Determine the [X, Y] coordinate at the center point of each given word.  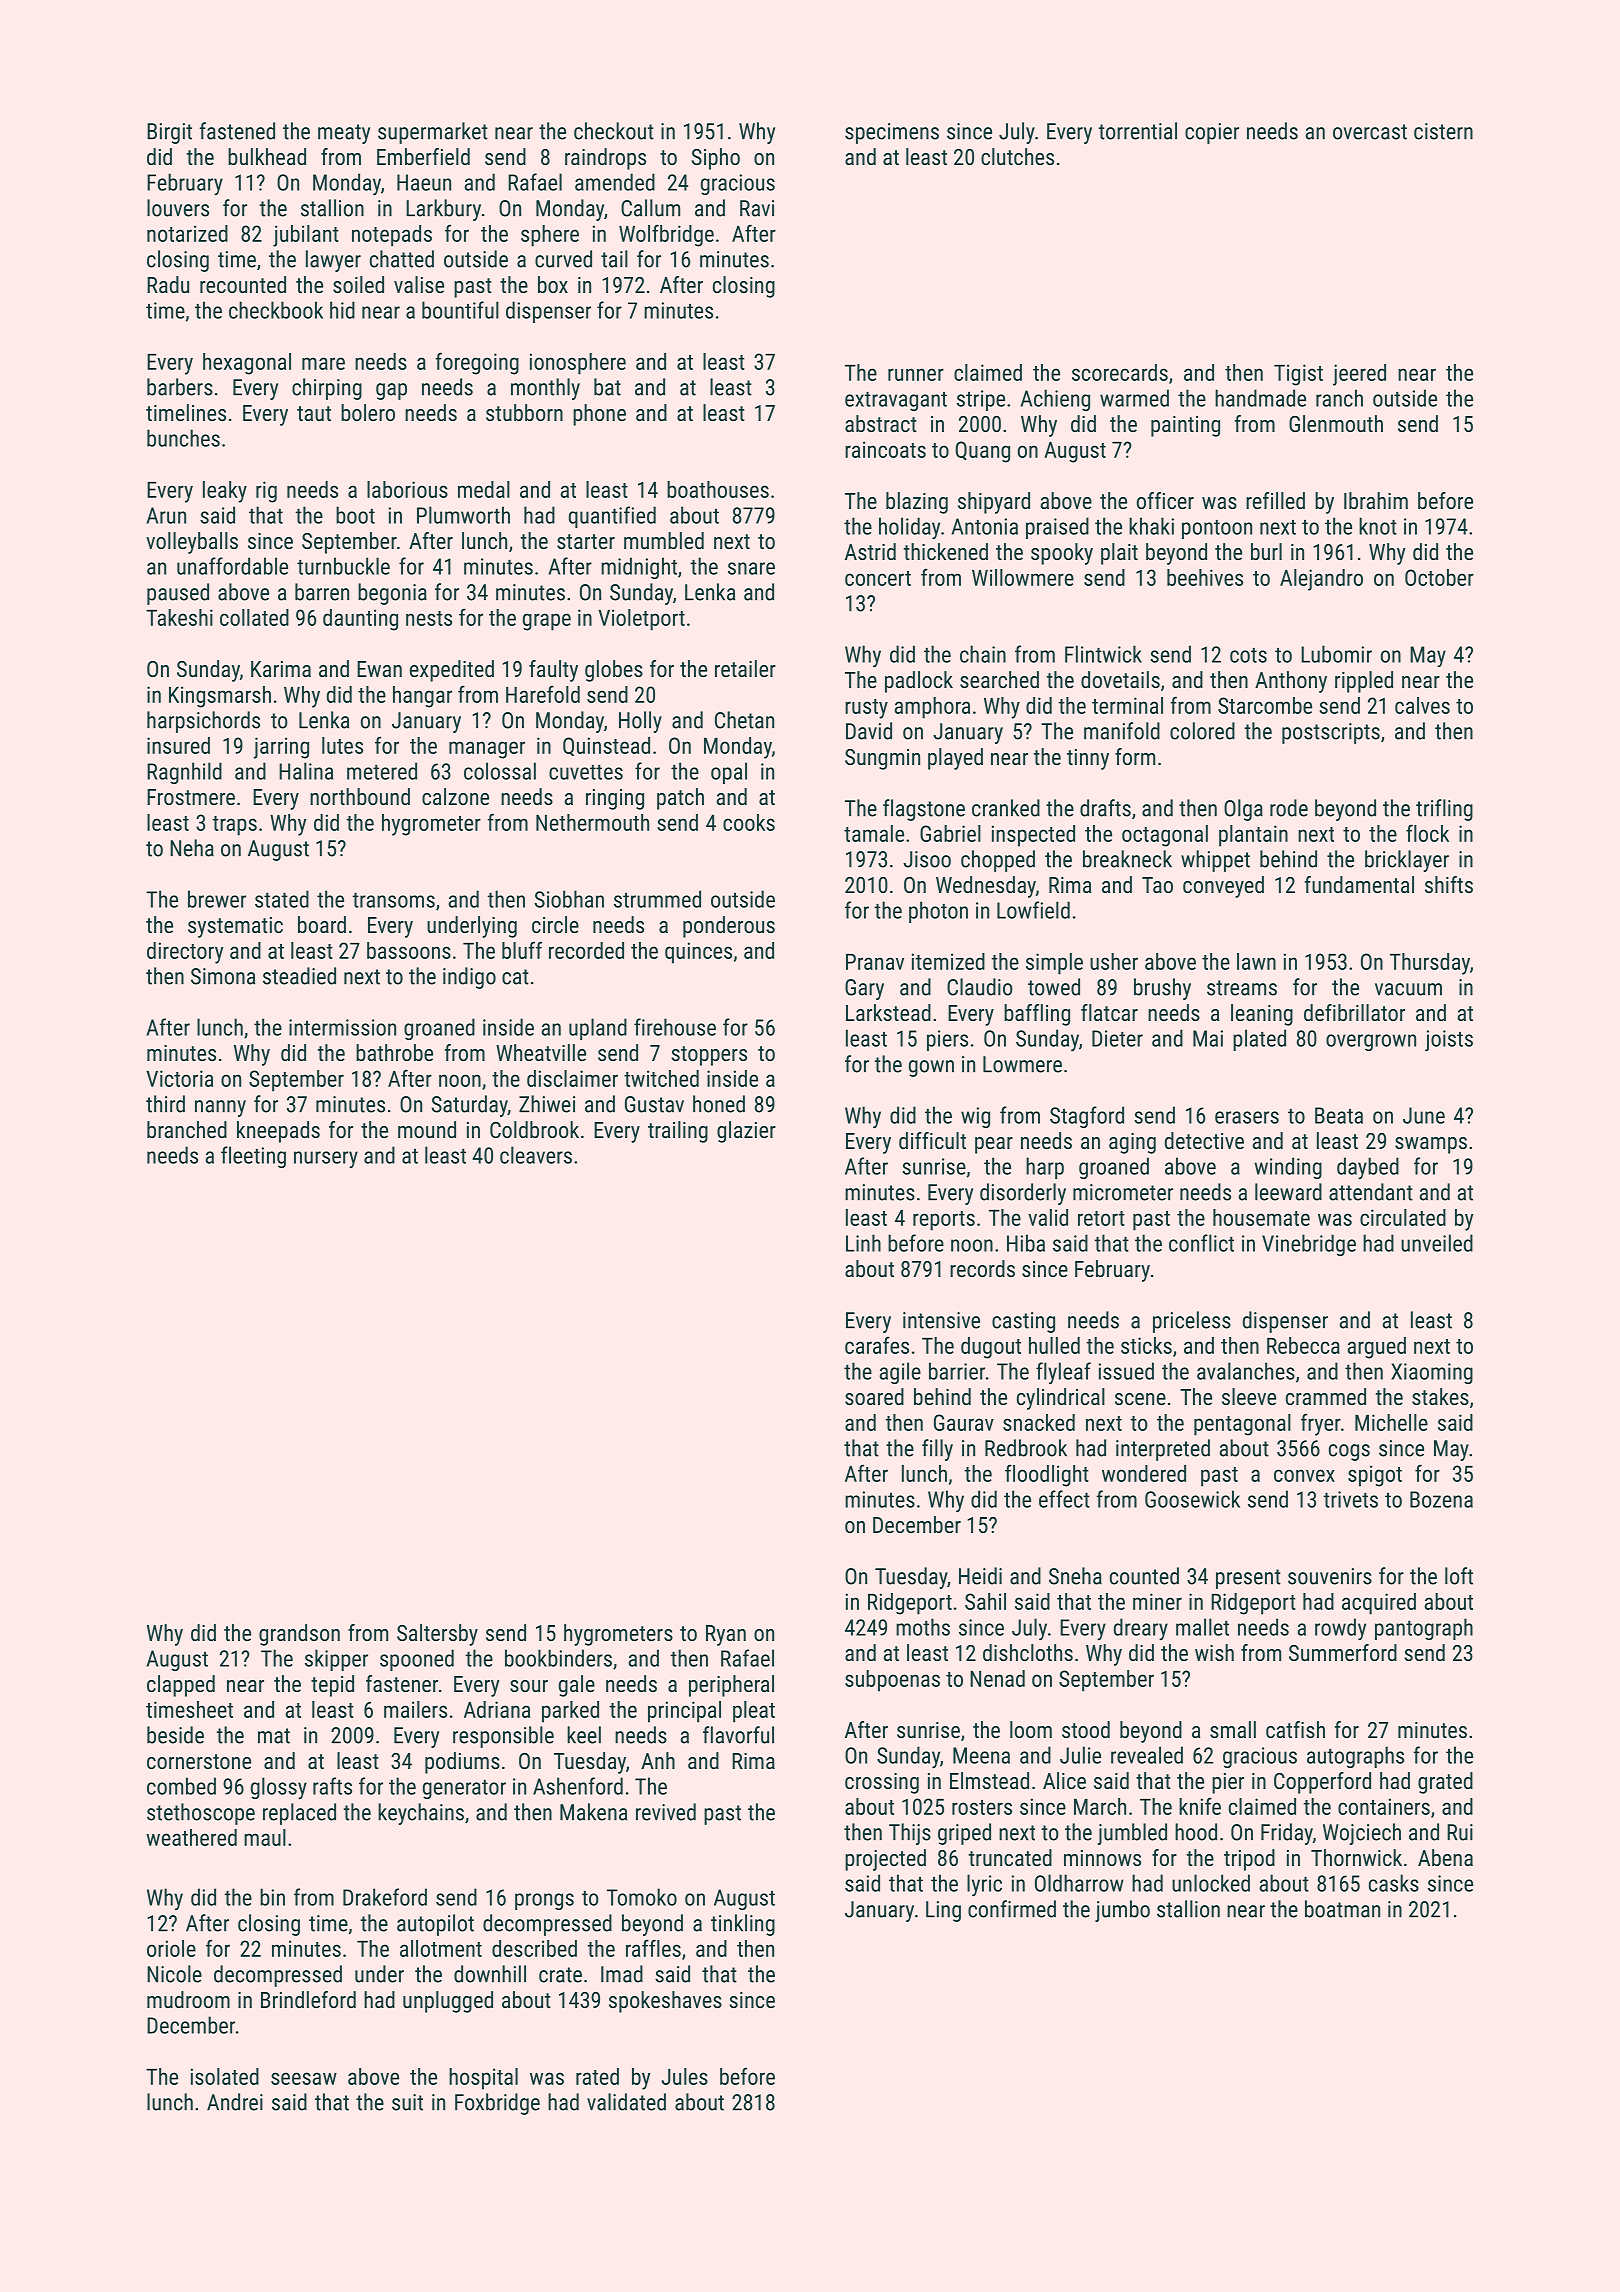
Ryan [726, 1635]
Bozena [1441, 1499]
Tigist [1298, 375]
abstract [881, 423]
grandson [299, 1635]
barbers [180, 387]
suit [407, 2102]
